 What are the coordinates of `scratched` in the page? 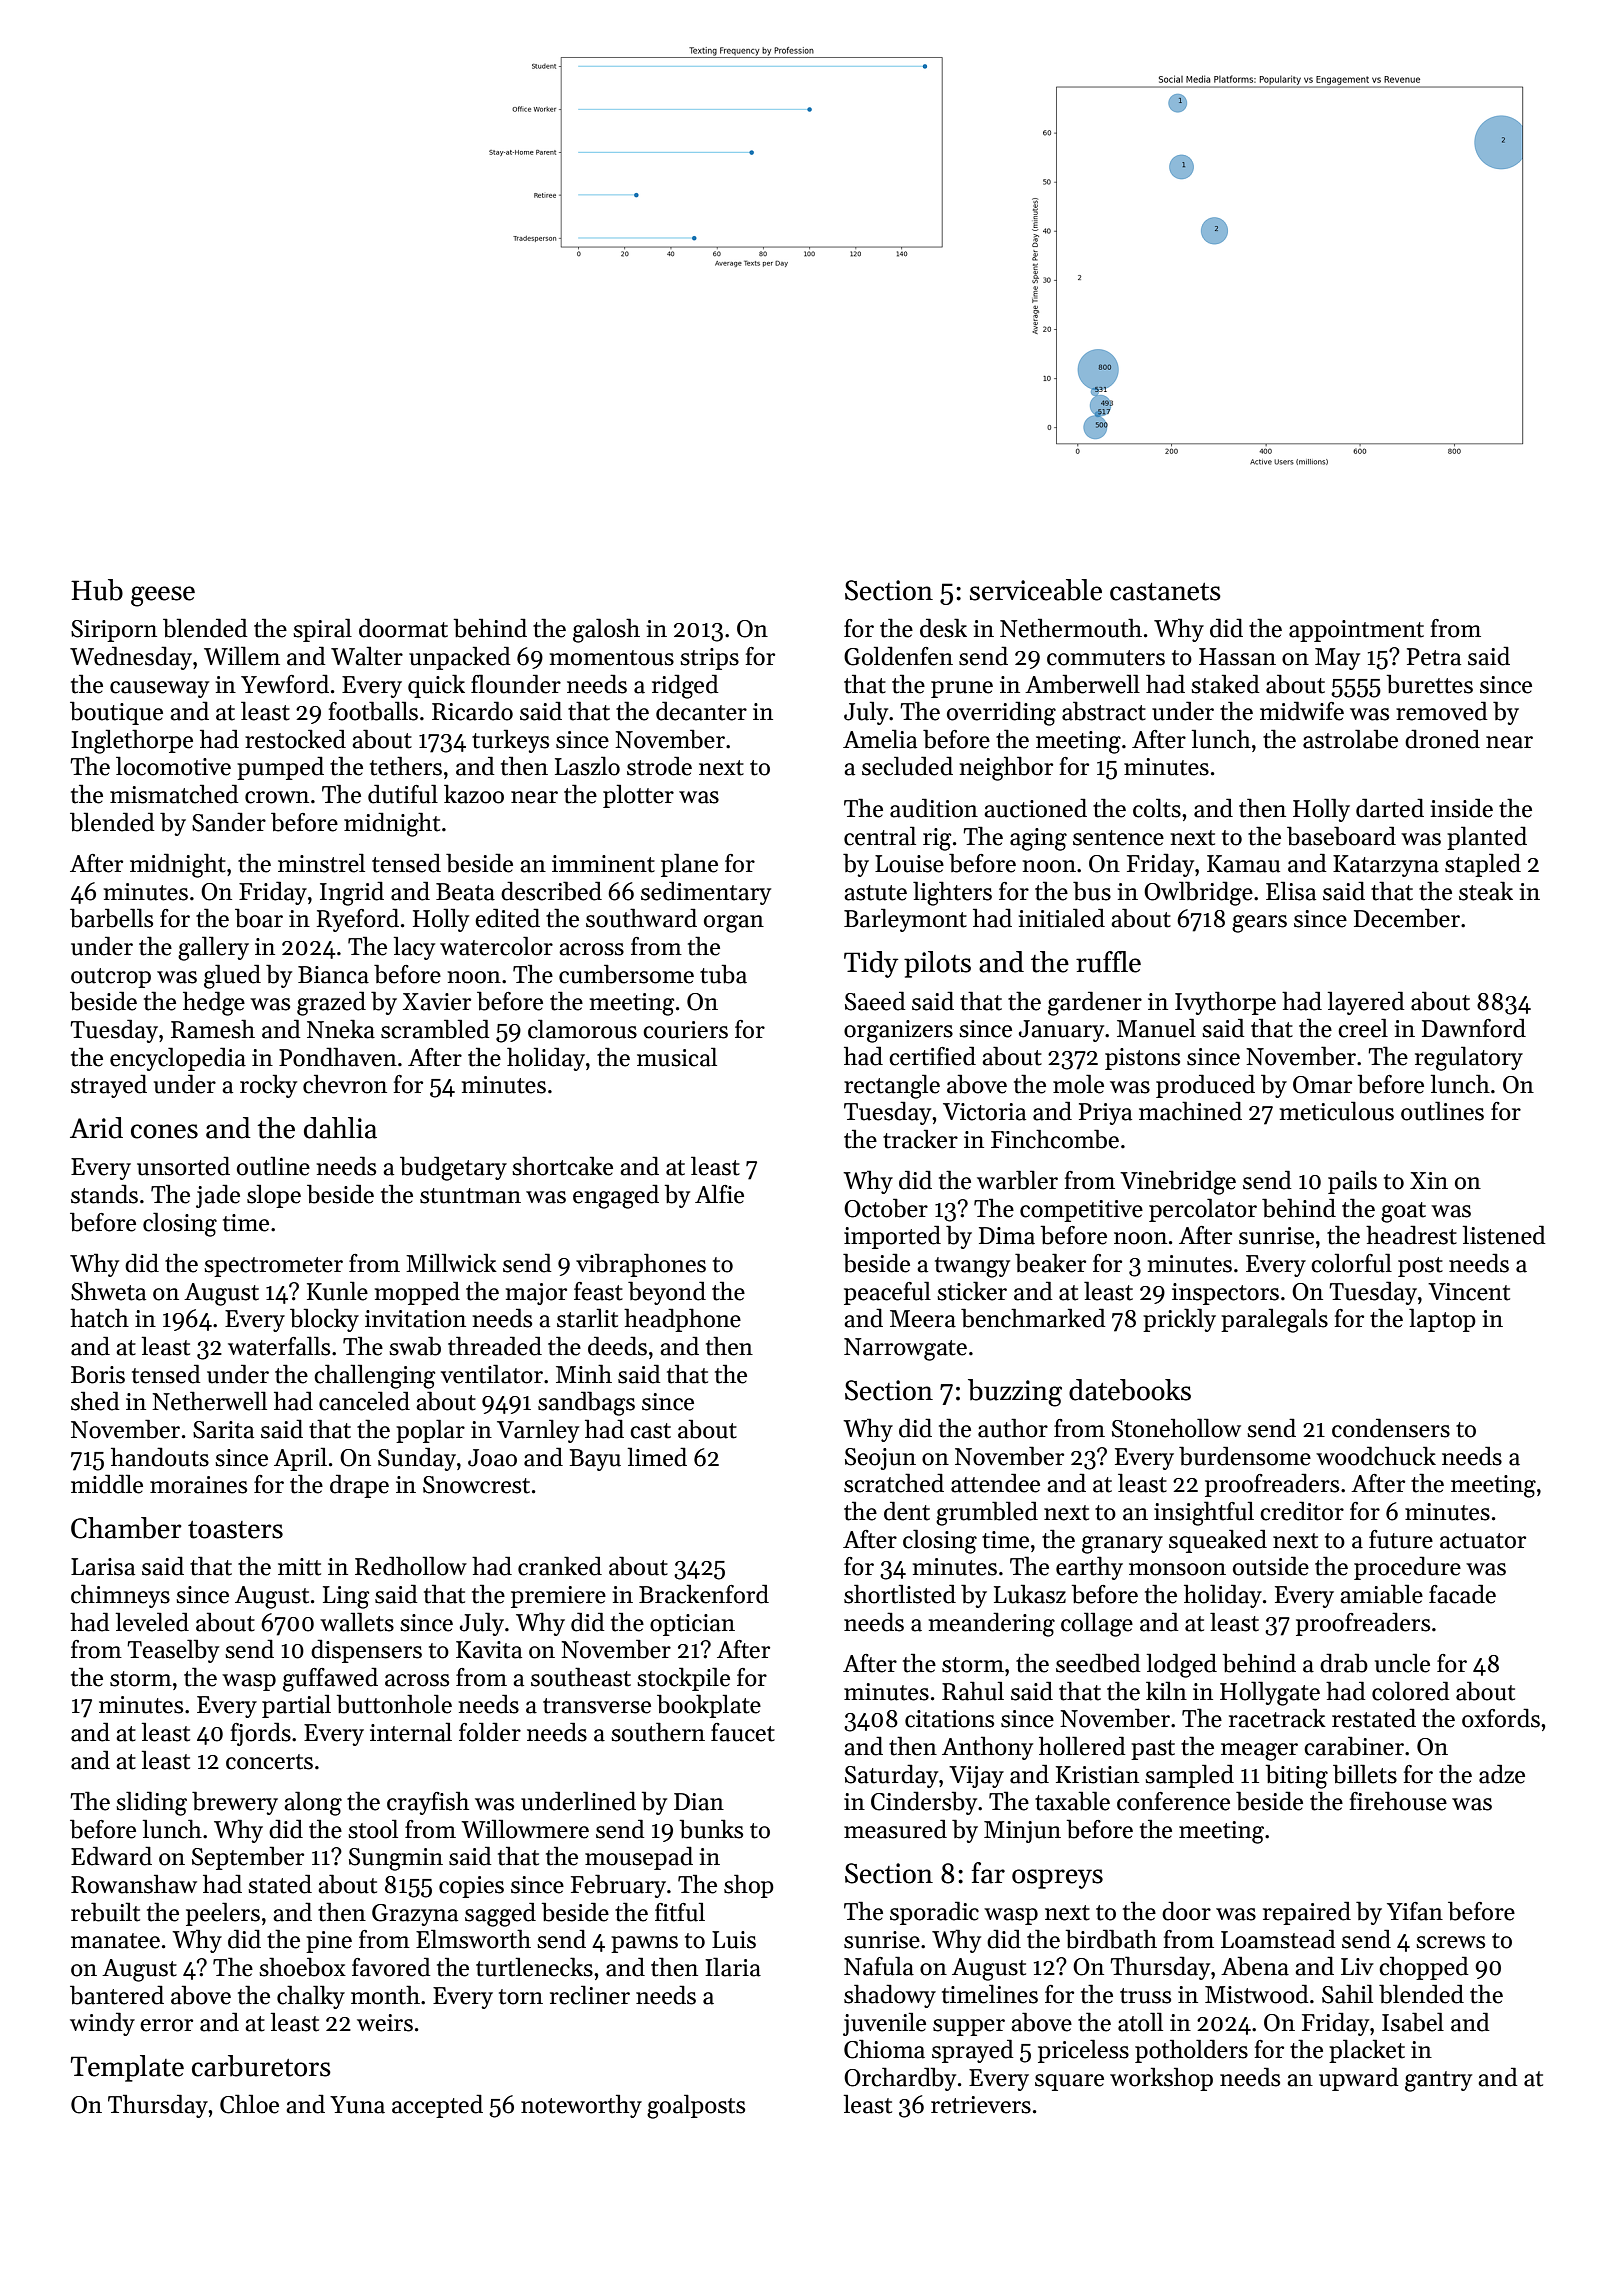 It's located at (894, 1483).
